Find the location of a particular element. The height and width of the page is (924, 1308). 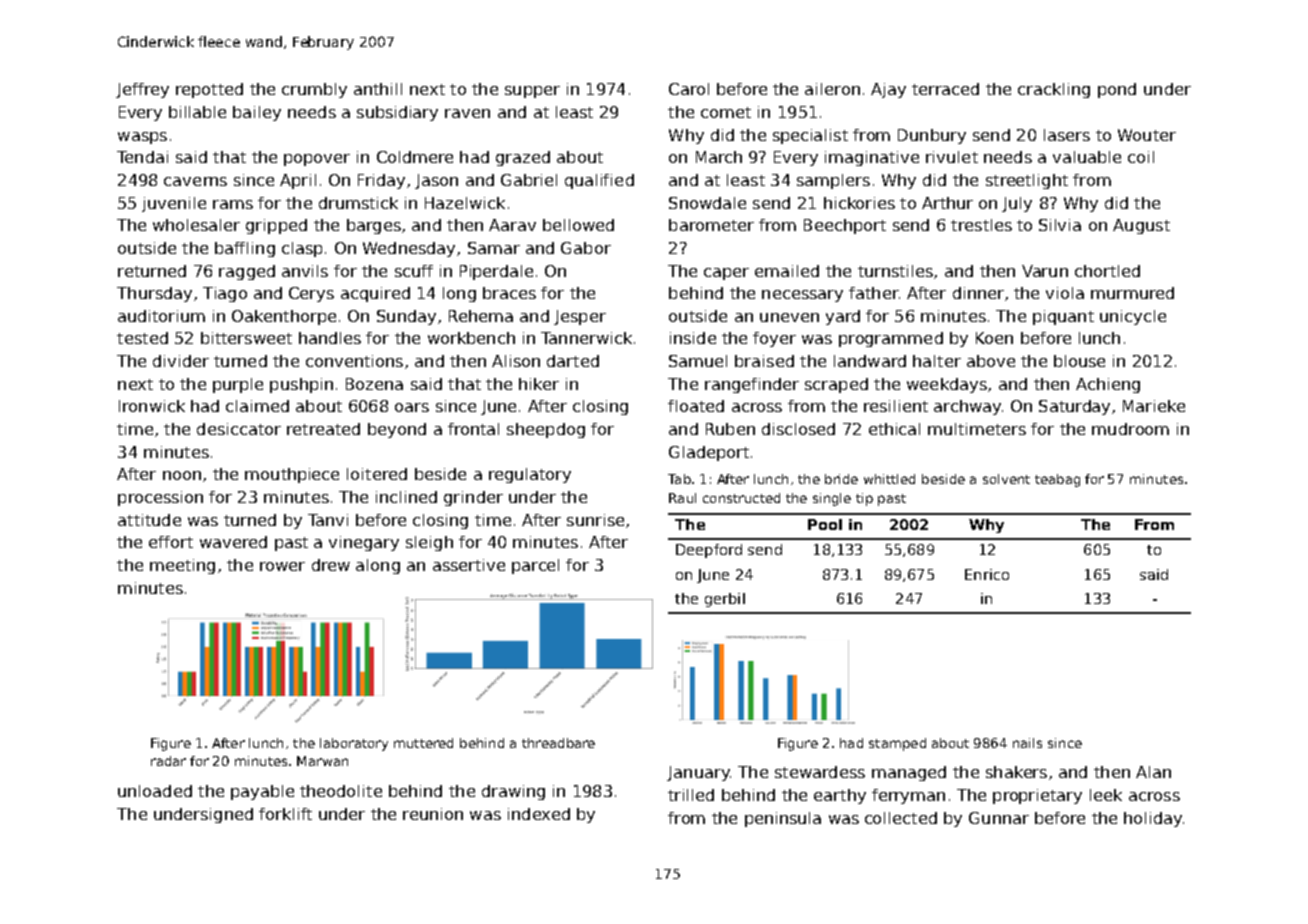

unloaded is located at coordinates (155, 791).
